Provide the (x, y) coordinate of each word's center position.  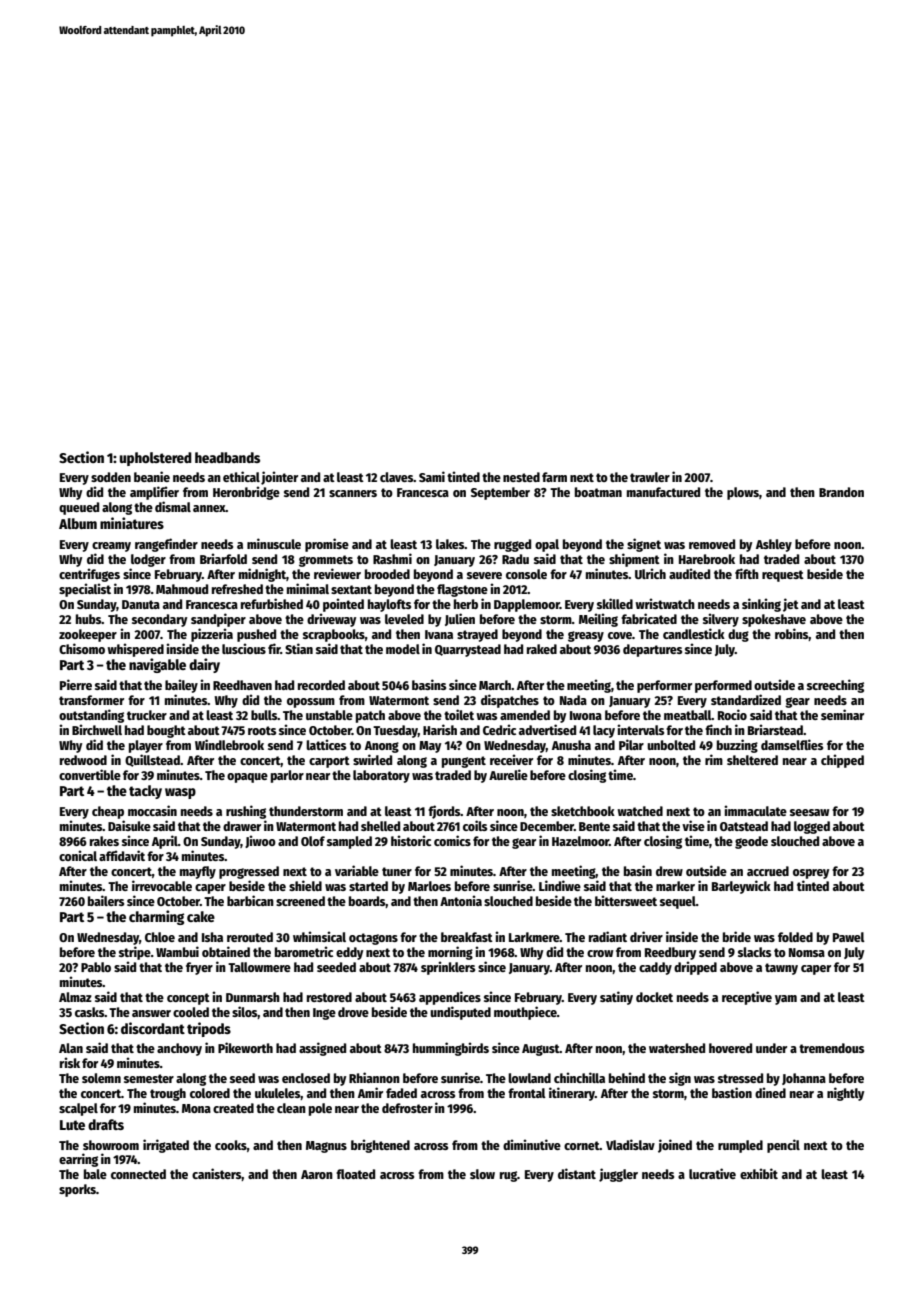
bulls (264, 715)
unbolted (671, 745)
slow (482, 1174)
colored (210, 1093)
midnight (262, 575)
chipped (842, 761)
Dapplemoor (527, 605)
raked (542, 649)
